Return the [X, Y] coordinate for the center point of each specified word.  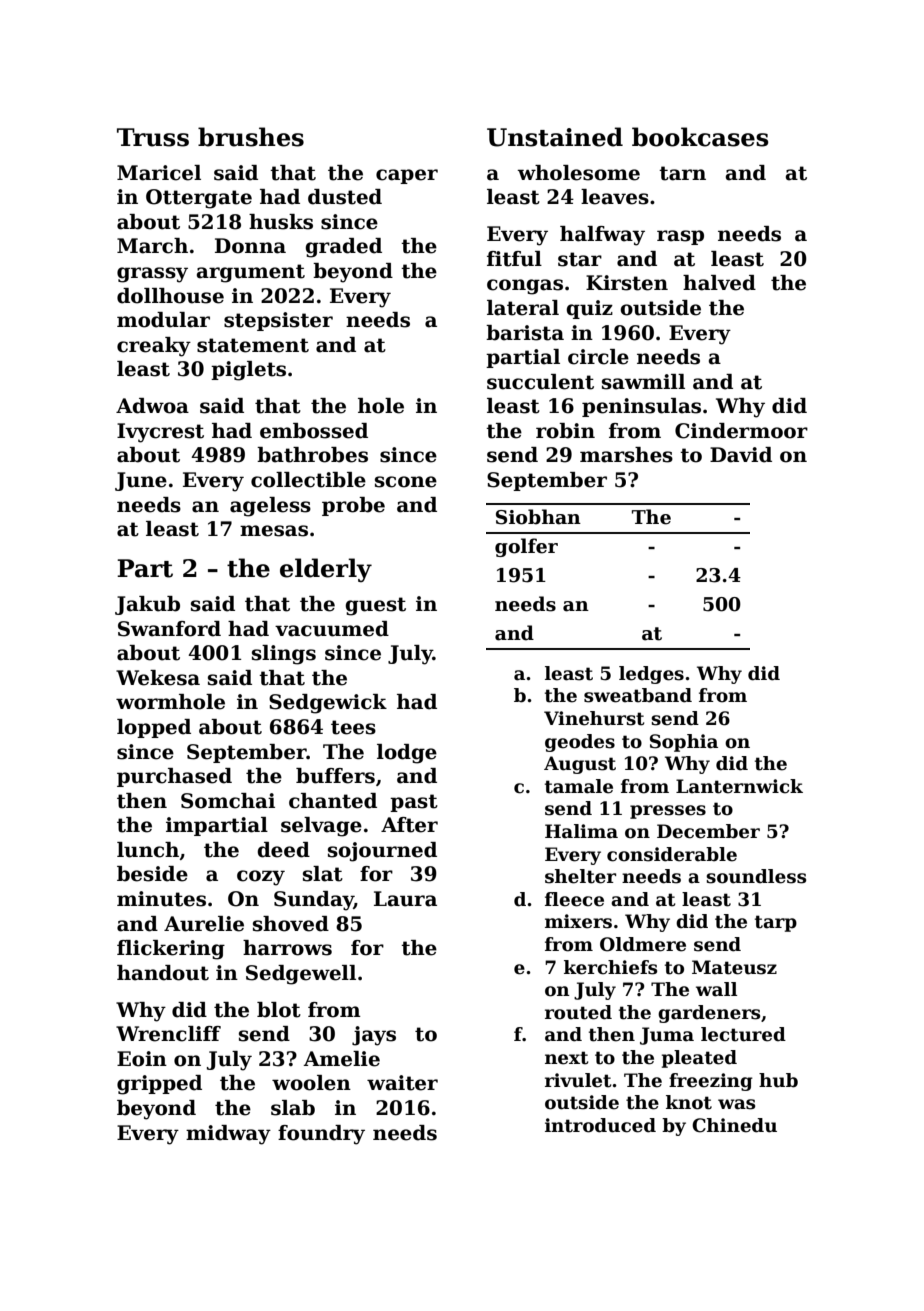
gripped [159, 1085]
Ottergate [199, 199]
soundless [756, 876]
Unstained [555, 137]
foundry [321, 1135]
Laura [405, 899]
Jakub [147, 605]
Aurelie [204, 924]
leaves [615, 197]
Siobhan [538, 517]
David [741, 455]
